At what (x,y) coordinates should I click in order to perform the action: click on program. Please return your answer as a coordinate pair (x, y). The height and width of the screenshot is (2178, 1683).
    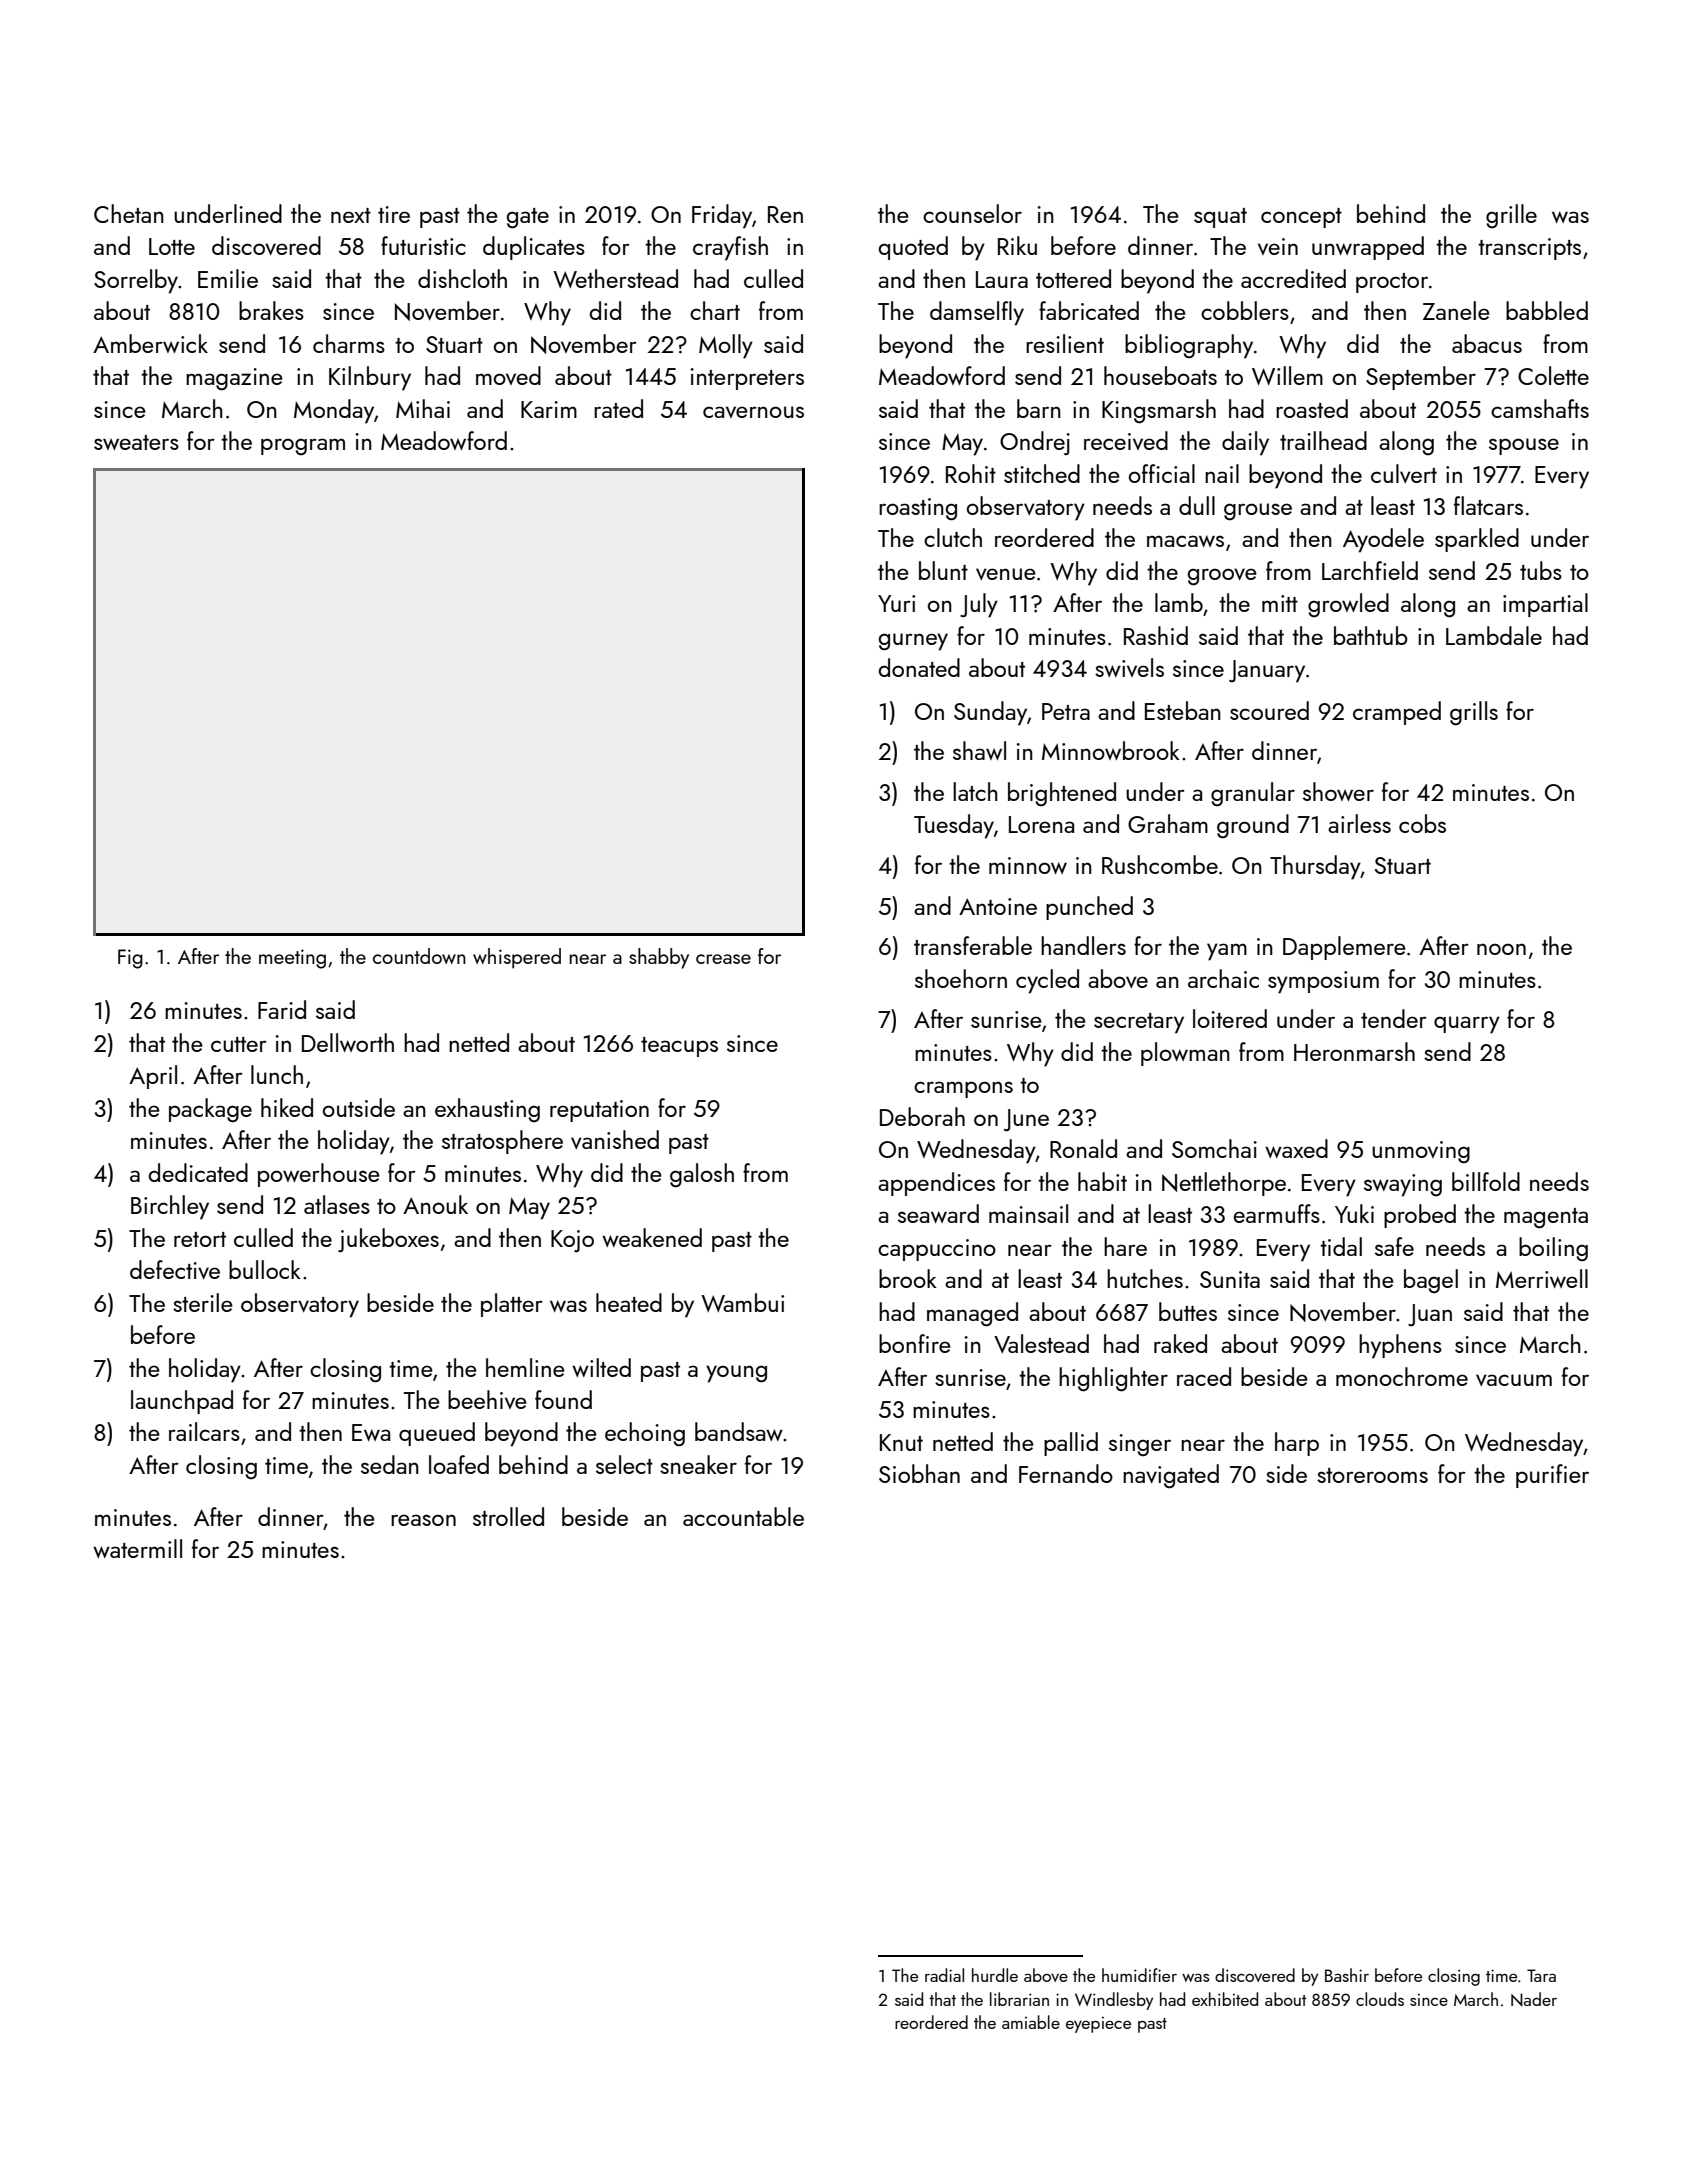
    Looking at the image, I should click on (303, 447).
